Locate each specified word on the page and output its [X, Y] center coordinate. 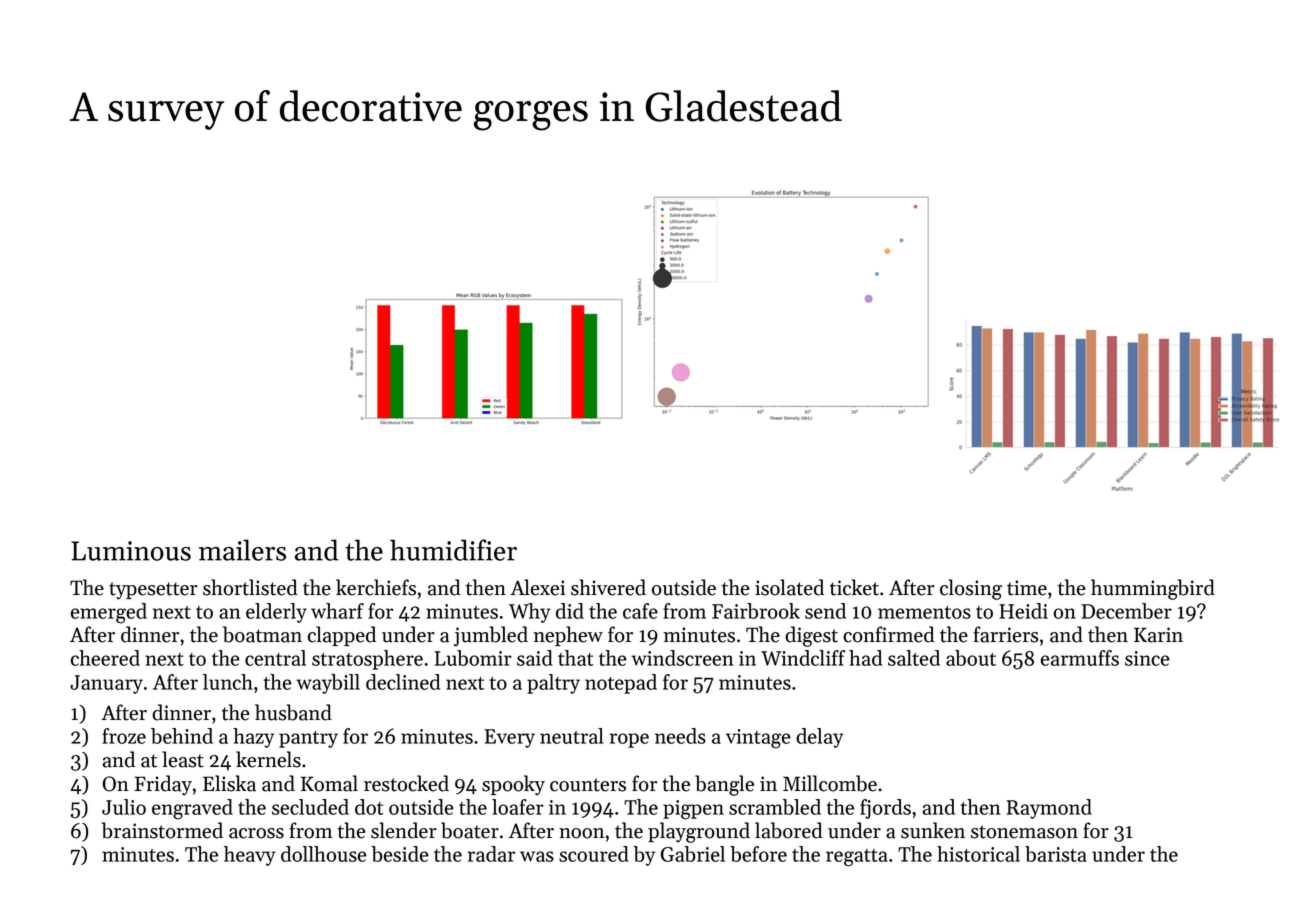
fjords [885, 809]
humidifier [453, 550]
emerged [109, 613]
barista [1056, 854]
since [1147, 658]
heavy [250, 856]
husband [293, 712]
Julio [124, 807]
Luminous [131, 551]
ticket [854, 587]
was [537, 856]
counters [588, 785]
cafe [640, 611]
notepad [621, 684]
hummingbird [1153, 589]
